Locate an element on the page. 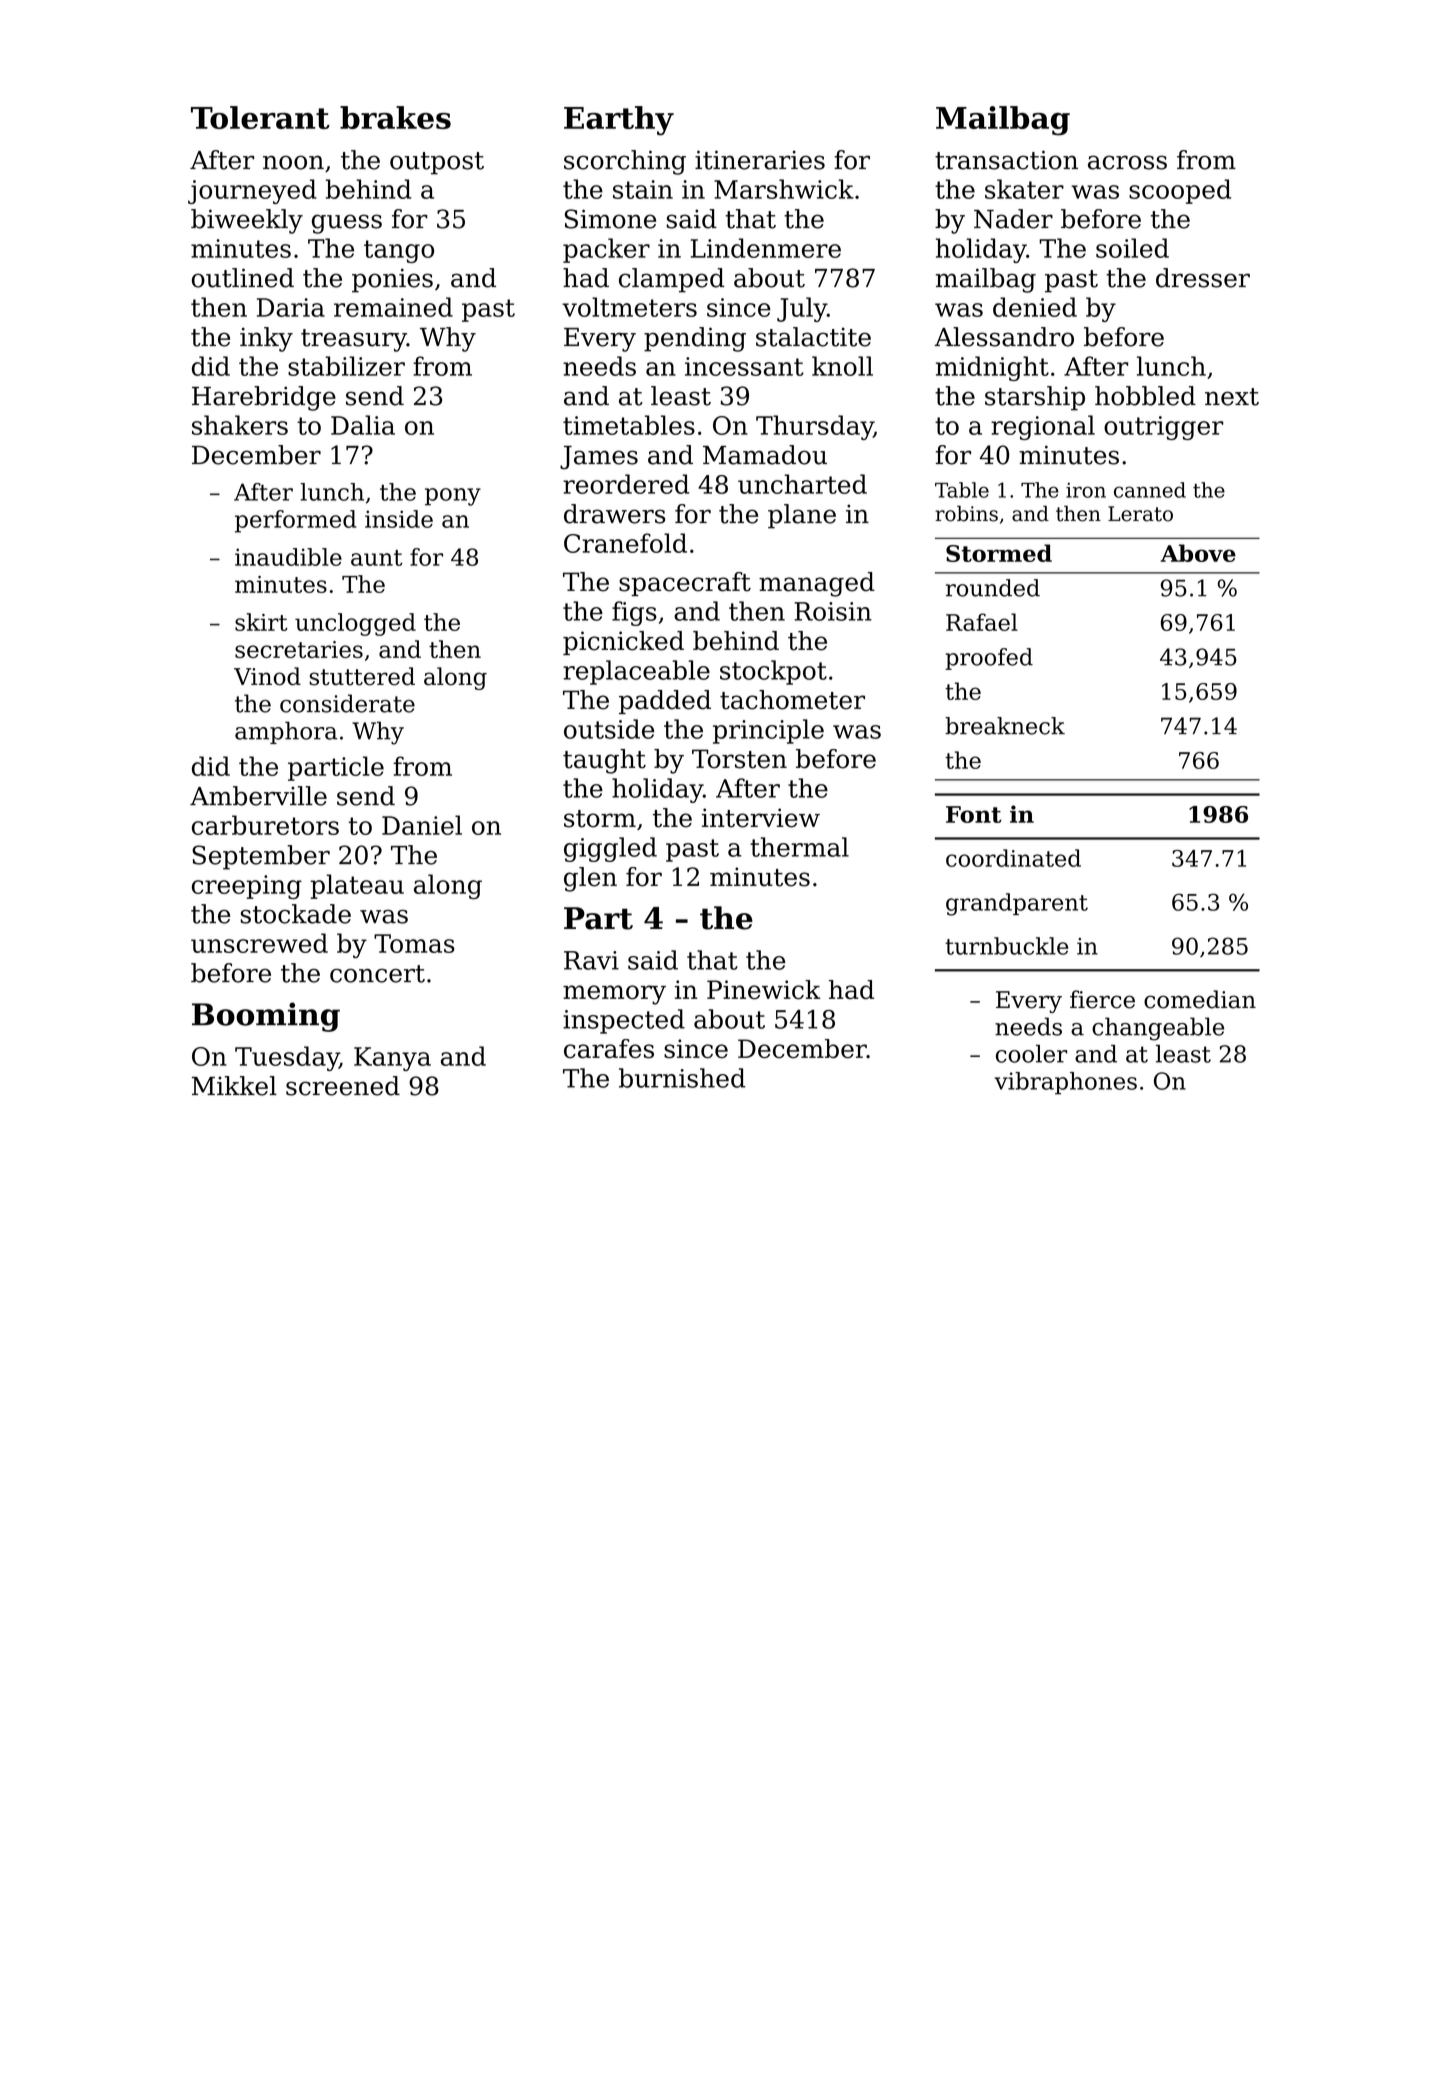 Image resolution: width=1450 pixels, height=2100 pixels. concert is located at coordinates (377, 974).
